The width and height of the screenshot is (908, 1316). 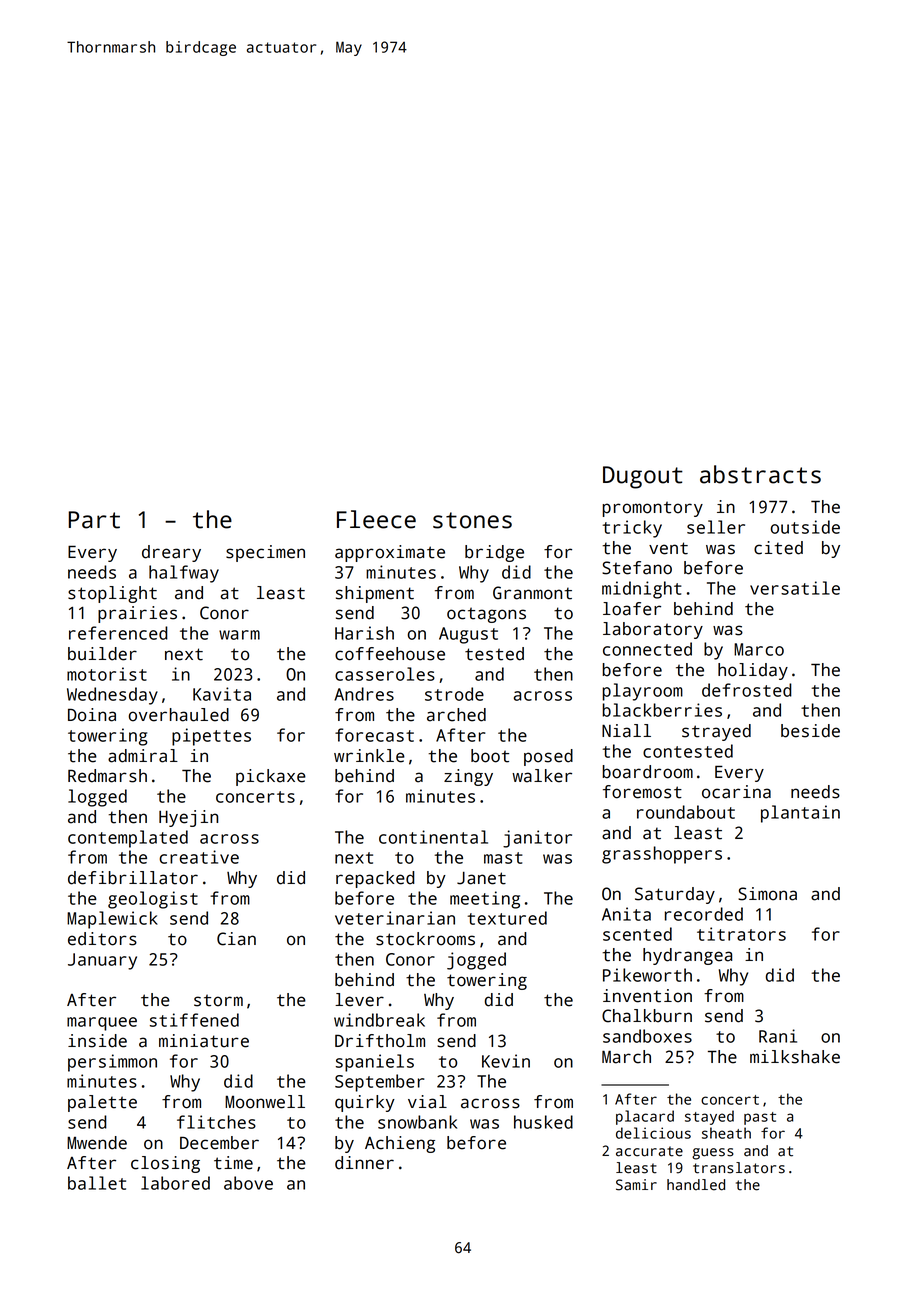 What do you see at coordinates (810, 731) in the screenshot?
I see `beside` at bounding box center [810, 731].
